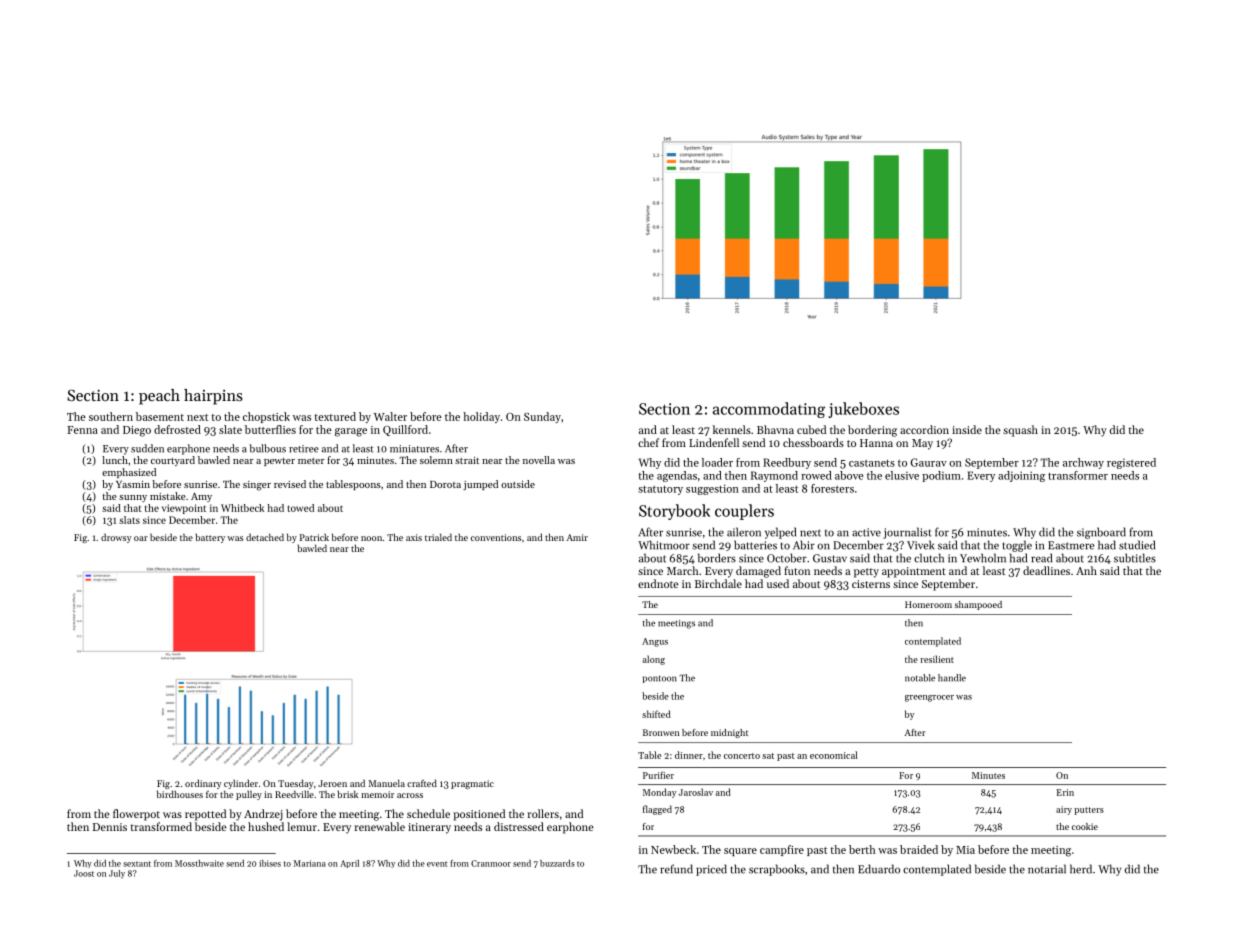  I want to click on Angus, so click(655, 642).
